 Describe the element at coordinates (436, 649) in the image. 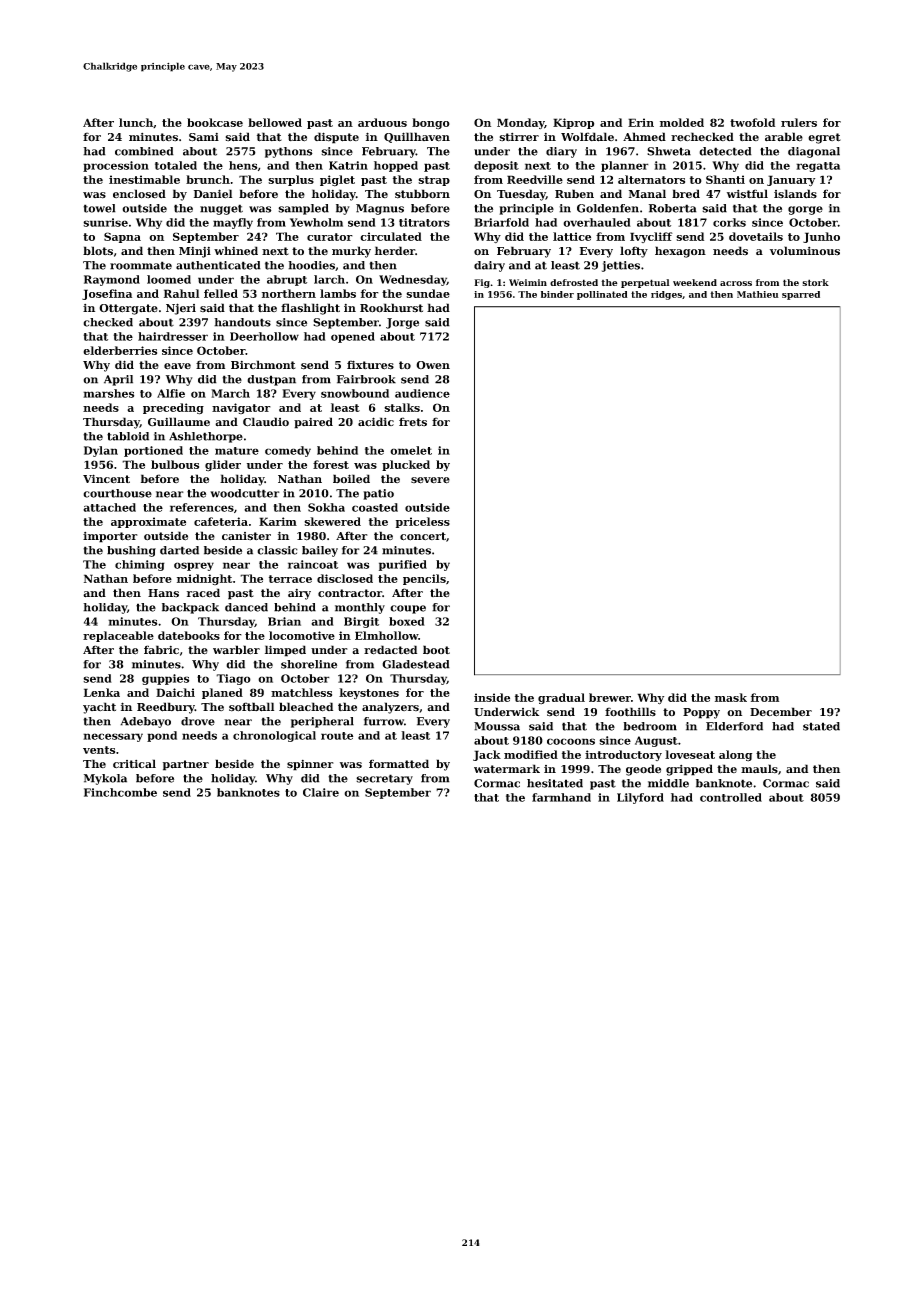

I see `boot` at that location.
